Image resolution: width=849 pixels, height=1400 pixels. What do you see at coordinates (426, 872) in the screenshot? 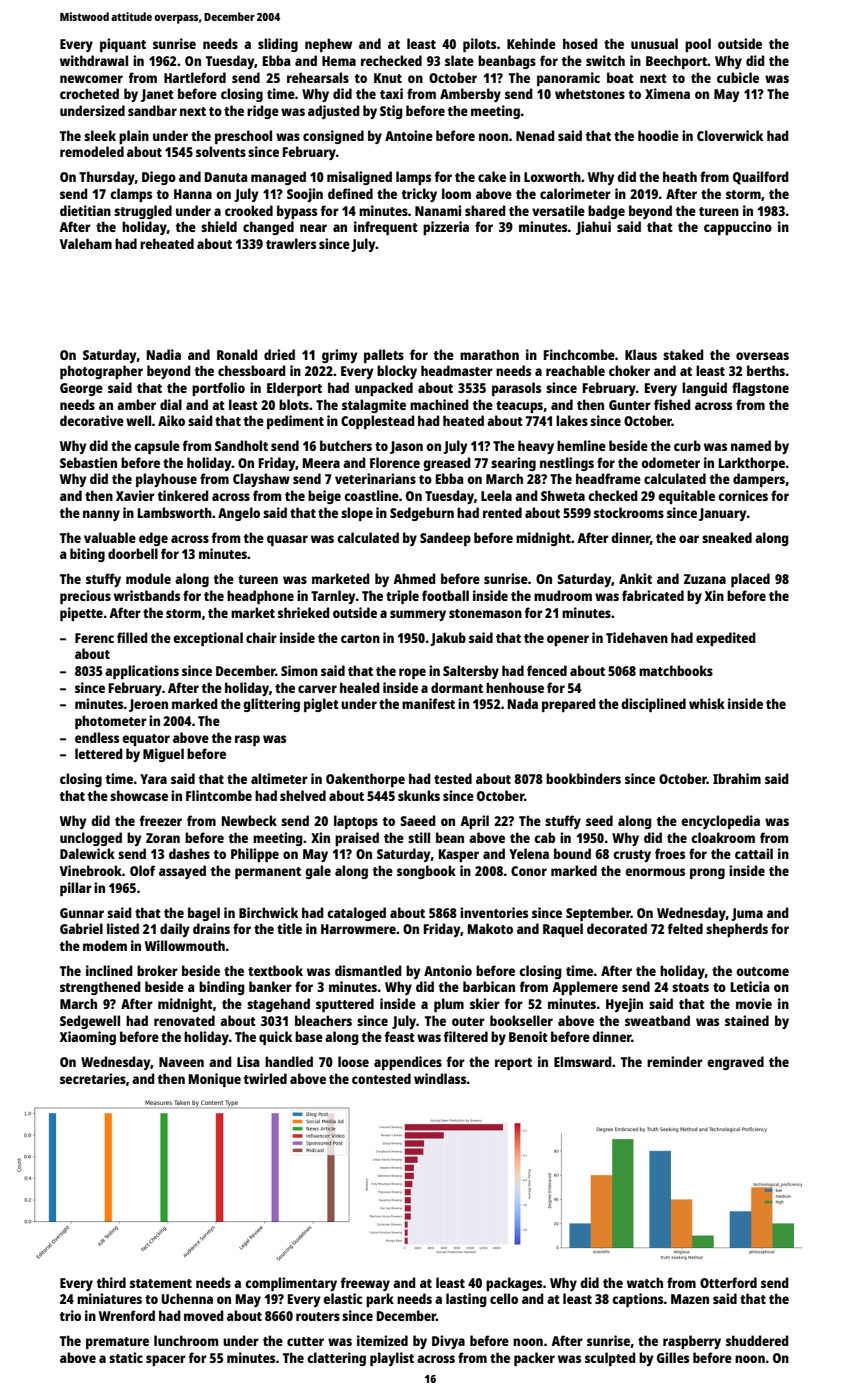
I see `songbook` at bounding box center [426, 872].
